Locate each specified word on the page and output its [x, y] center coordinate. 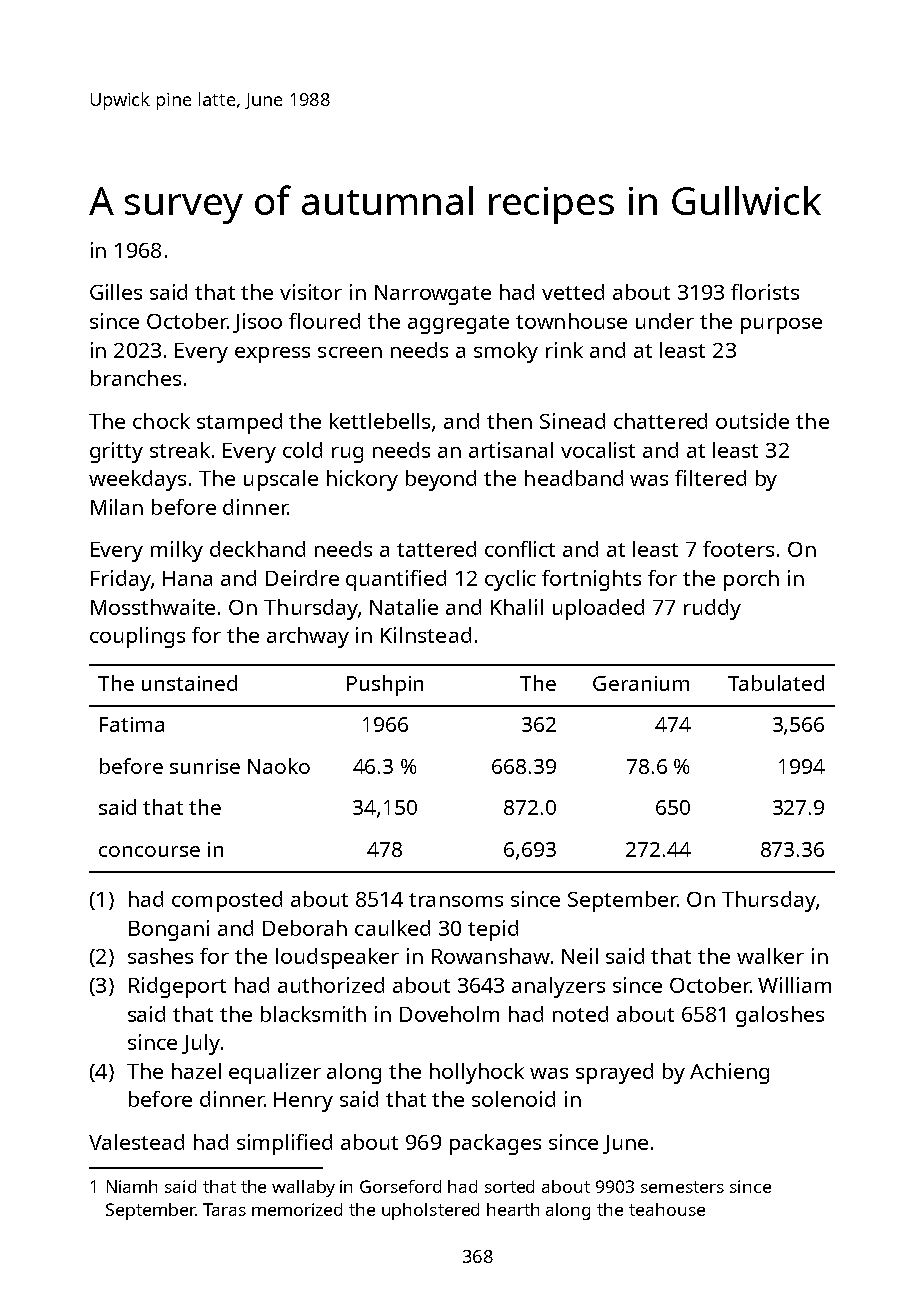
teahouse [667, 1209]
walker [770, 956]
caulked [392, 928]
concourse [149, 851]
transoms [456, 900]
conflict [520, 549]
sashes [160, 956]
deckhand [257, 549]
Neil [580, 956]
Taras [224, 1209]
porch [751, 580]
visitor [311, 292]
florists [765, 292]
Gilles [116, 292]
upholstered [430, 1211]
